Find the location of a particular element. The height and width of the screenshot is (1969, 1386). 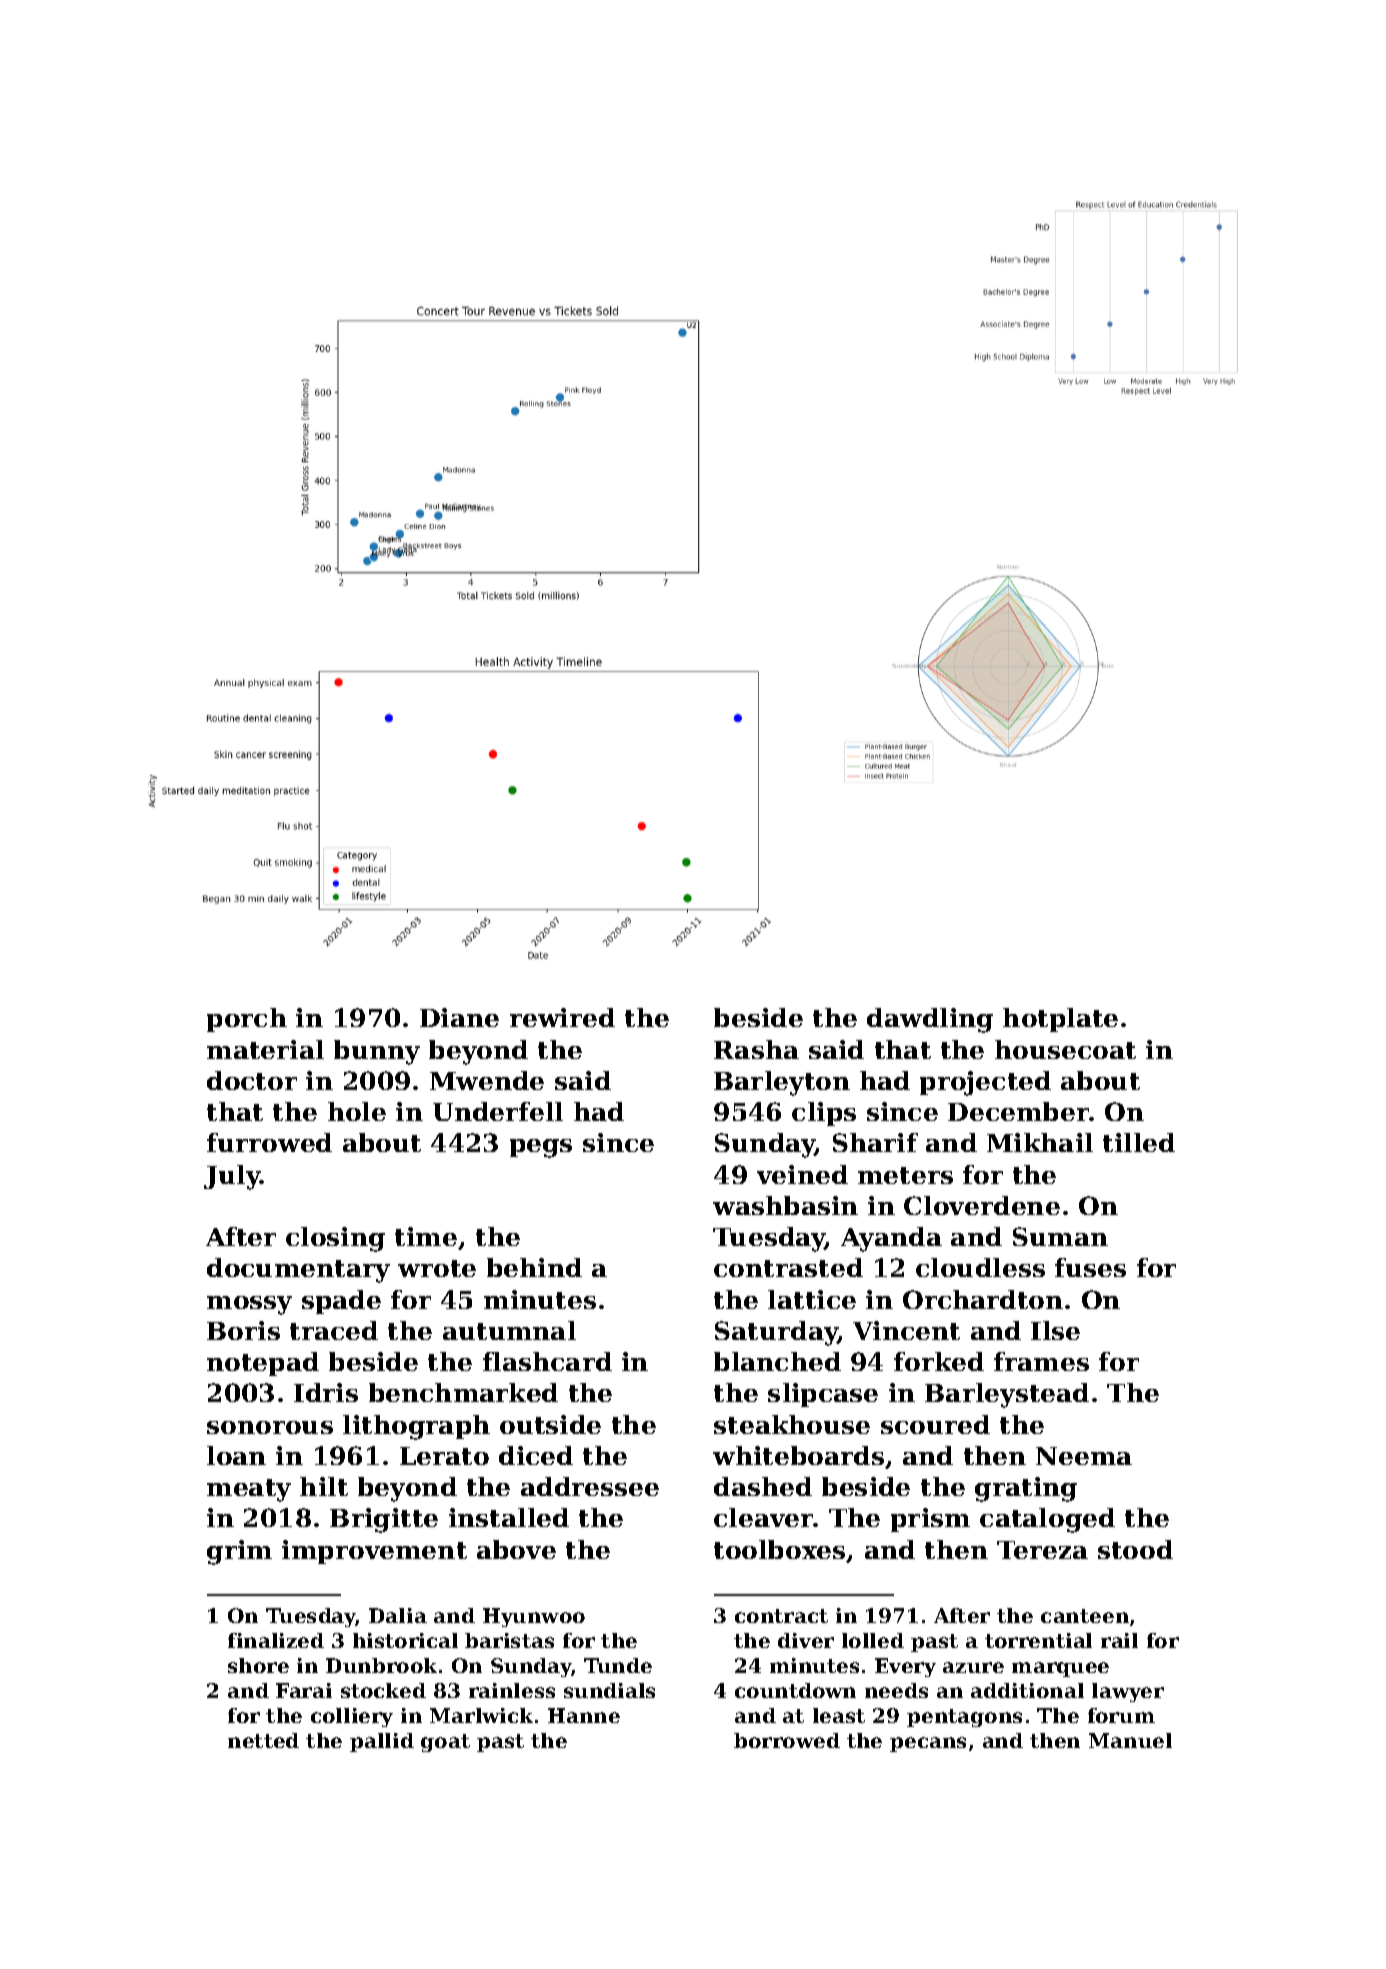

pallid is located at coordinates (382, 1742).
